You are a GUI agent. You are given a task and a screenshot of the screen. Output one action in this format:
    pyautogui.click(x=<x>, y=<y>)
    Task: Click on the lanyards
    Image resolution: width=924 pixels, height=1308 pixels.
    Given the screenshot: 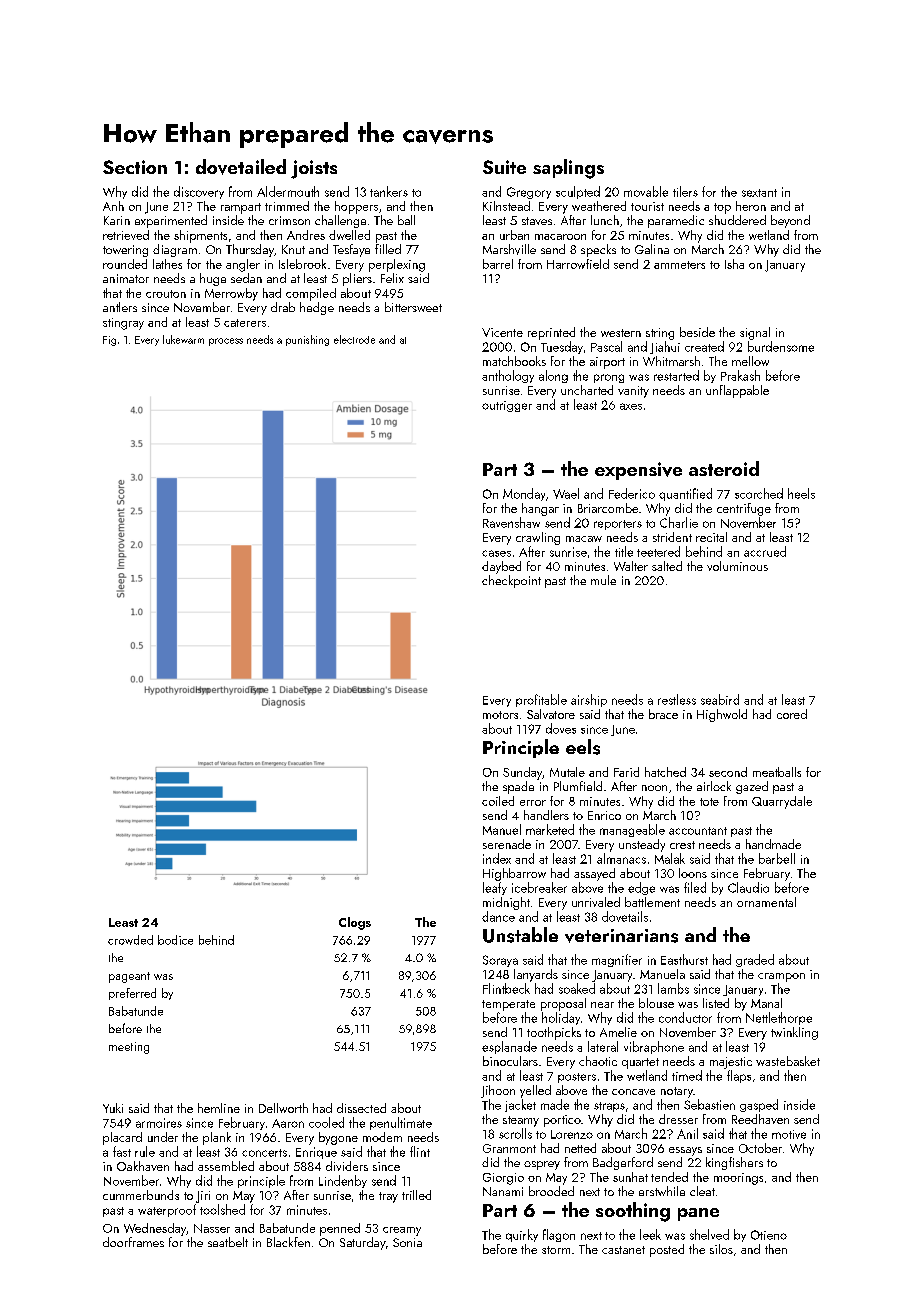 What is the action you would take?
    pyautogui.click(x=536, y=975)
